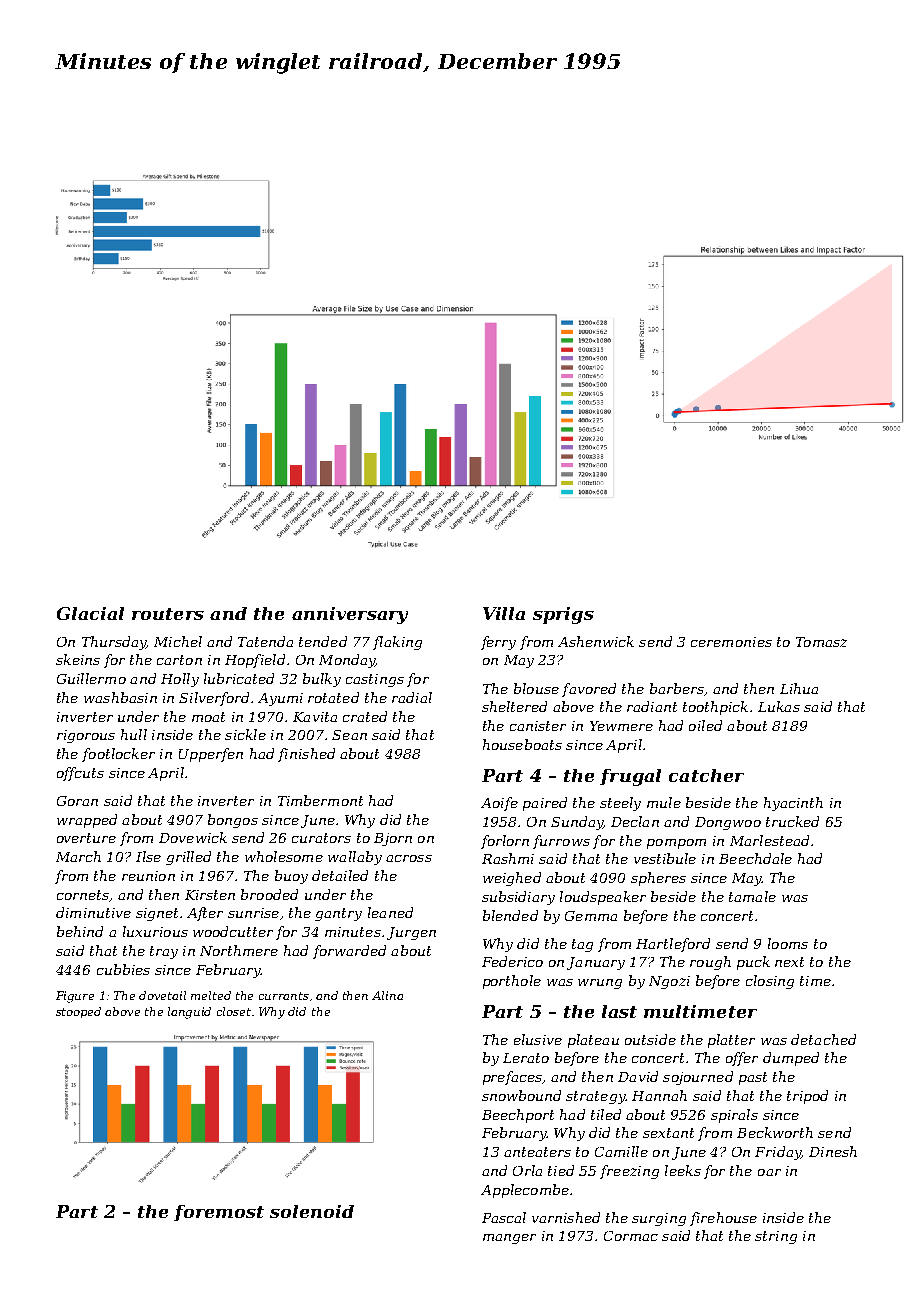  Describe the element at coordinates (148, 856) in the page. I see `Ilse` at that location.
